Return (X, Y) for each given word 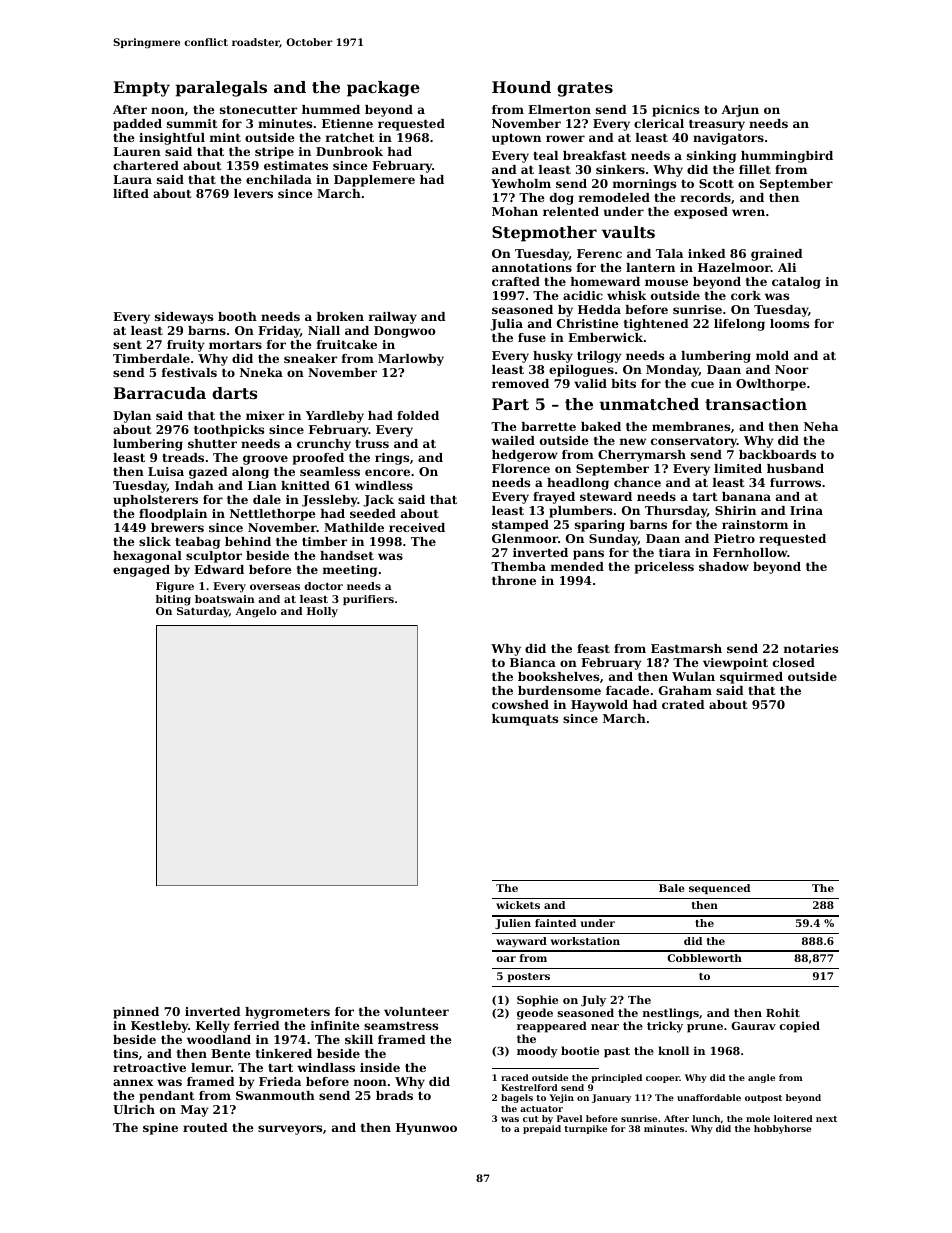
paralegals (221, 89)
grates (585, 89)
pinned (136, 1013)
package (383, 89)
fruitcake (347, 344)
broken (340, 316)
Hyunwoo (426, 1129)
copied (800, 1027)
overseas (275, 587)
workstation (585, 941)
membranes (691, 426)
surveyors (290, 1130)
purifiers (368, 600)
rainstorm (755, 524)
